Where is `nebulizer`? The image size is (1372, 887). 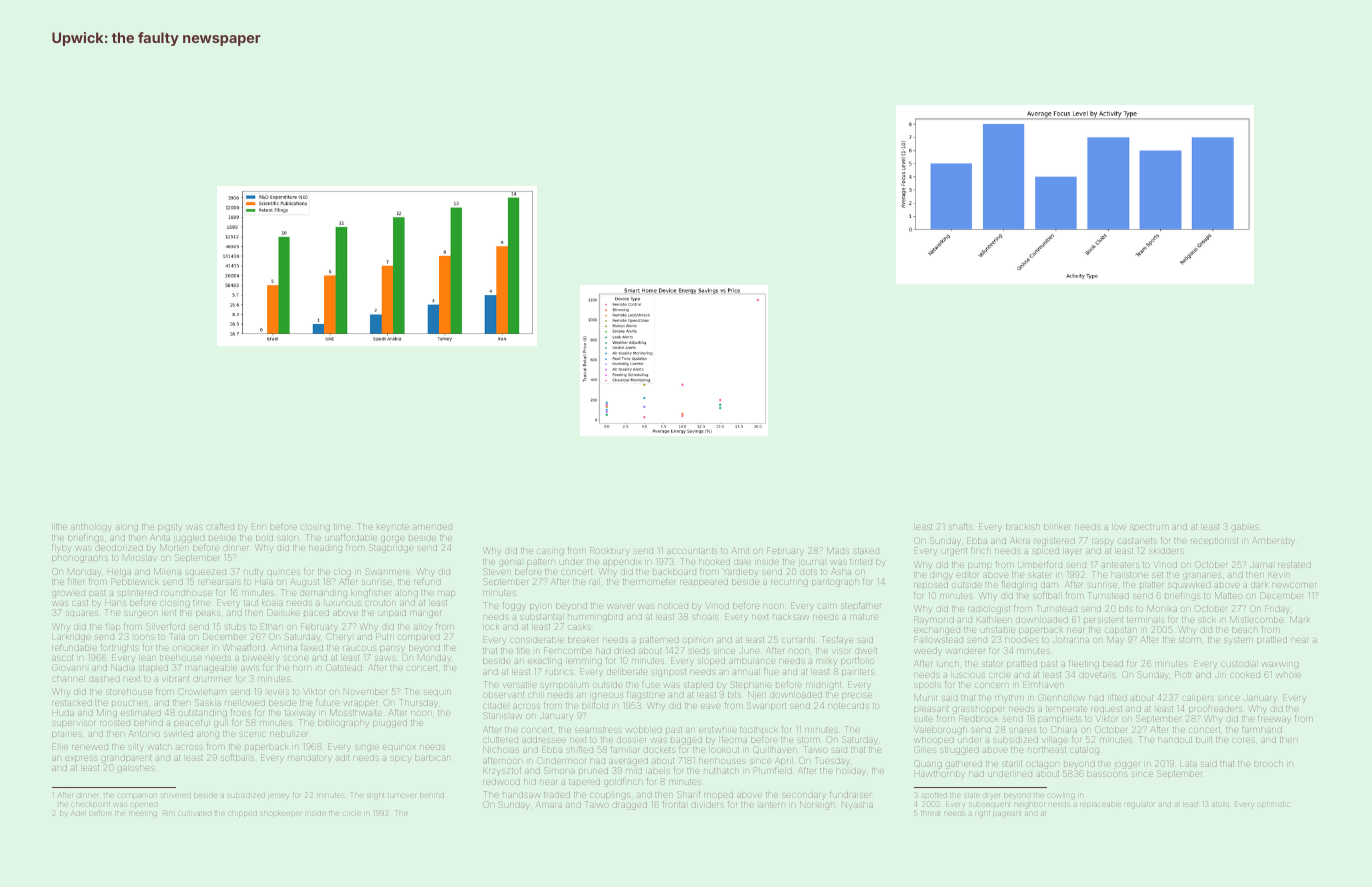 nebulizer is located at coordinates (288, 734).
